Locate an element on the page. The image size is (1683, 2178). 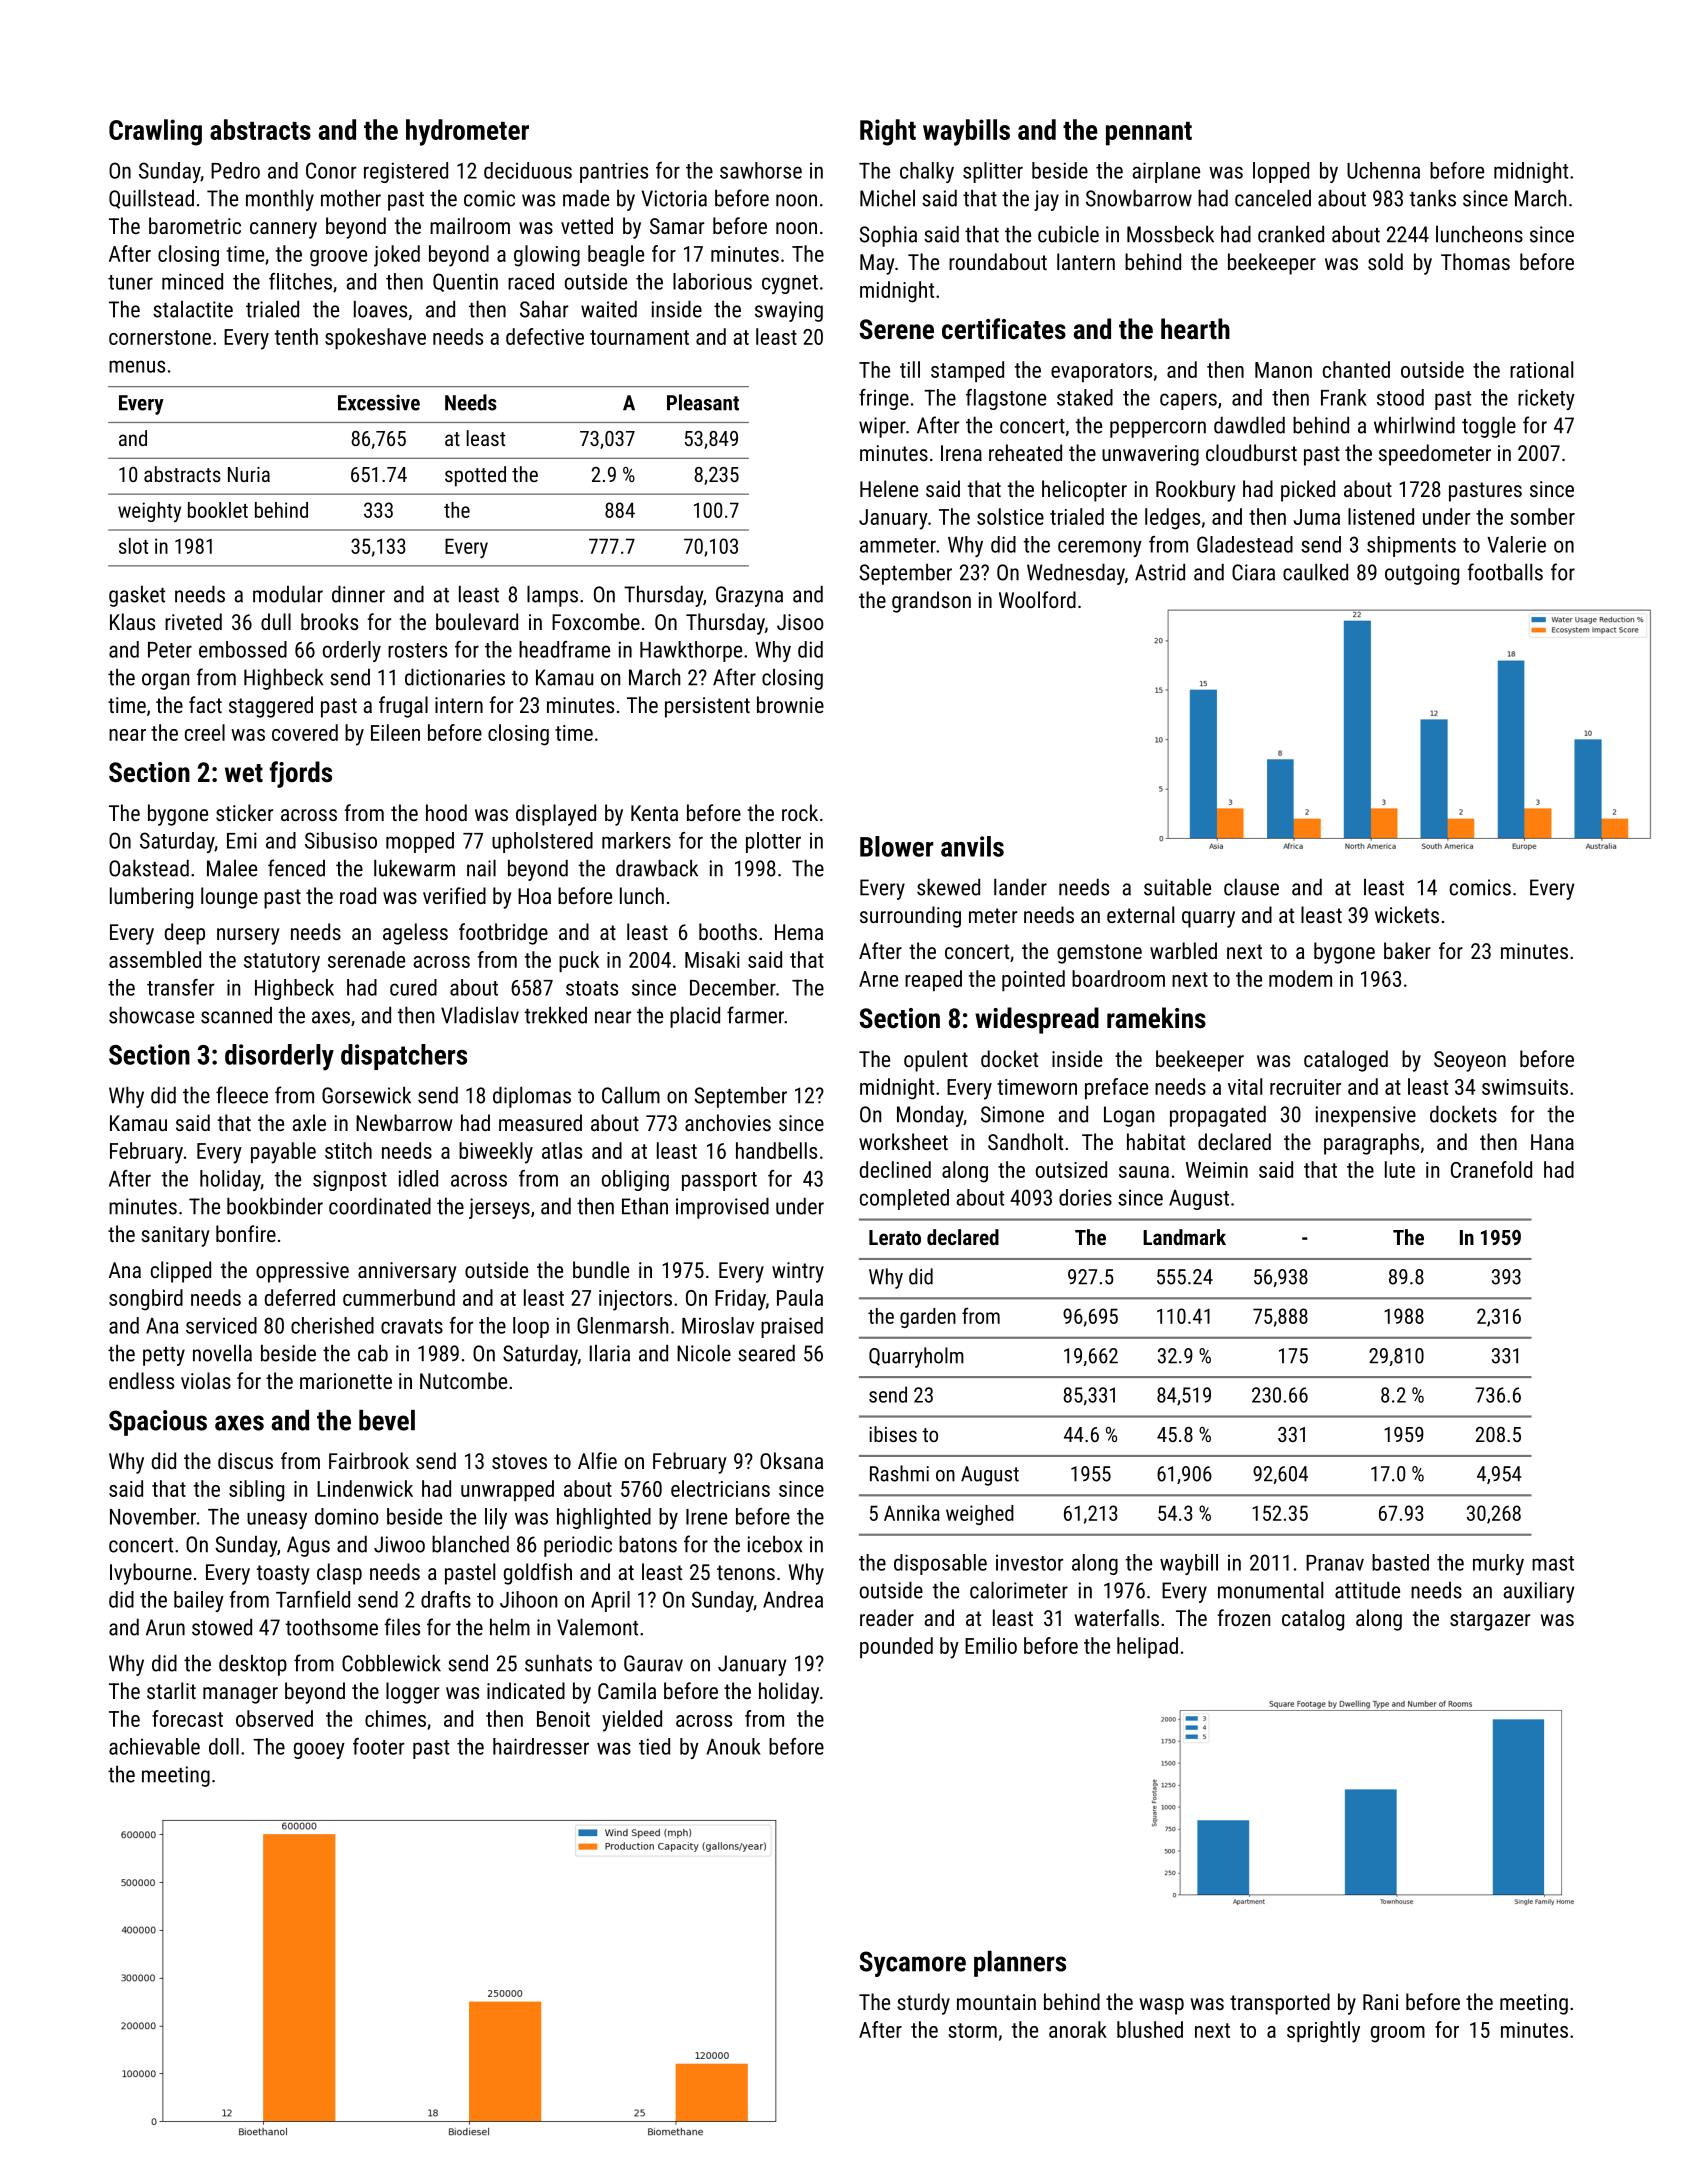
lopped is located at coordinates (1281, 172).
